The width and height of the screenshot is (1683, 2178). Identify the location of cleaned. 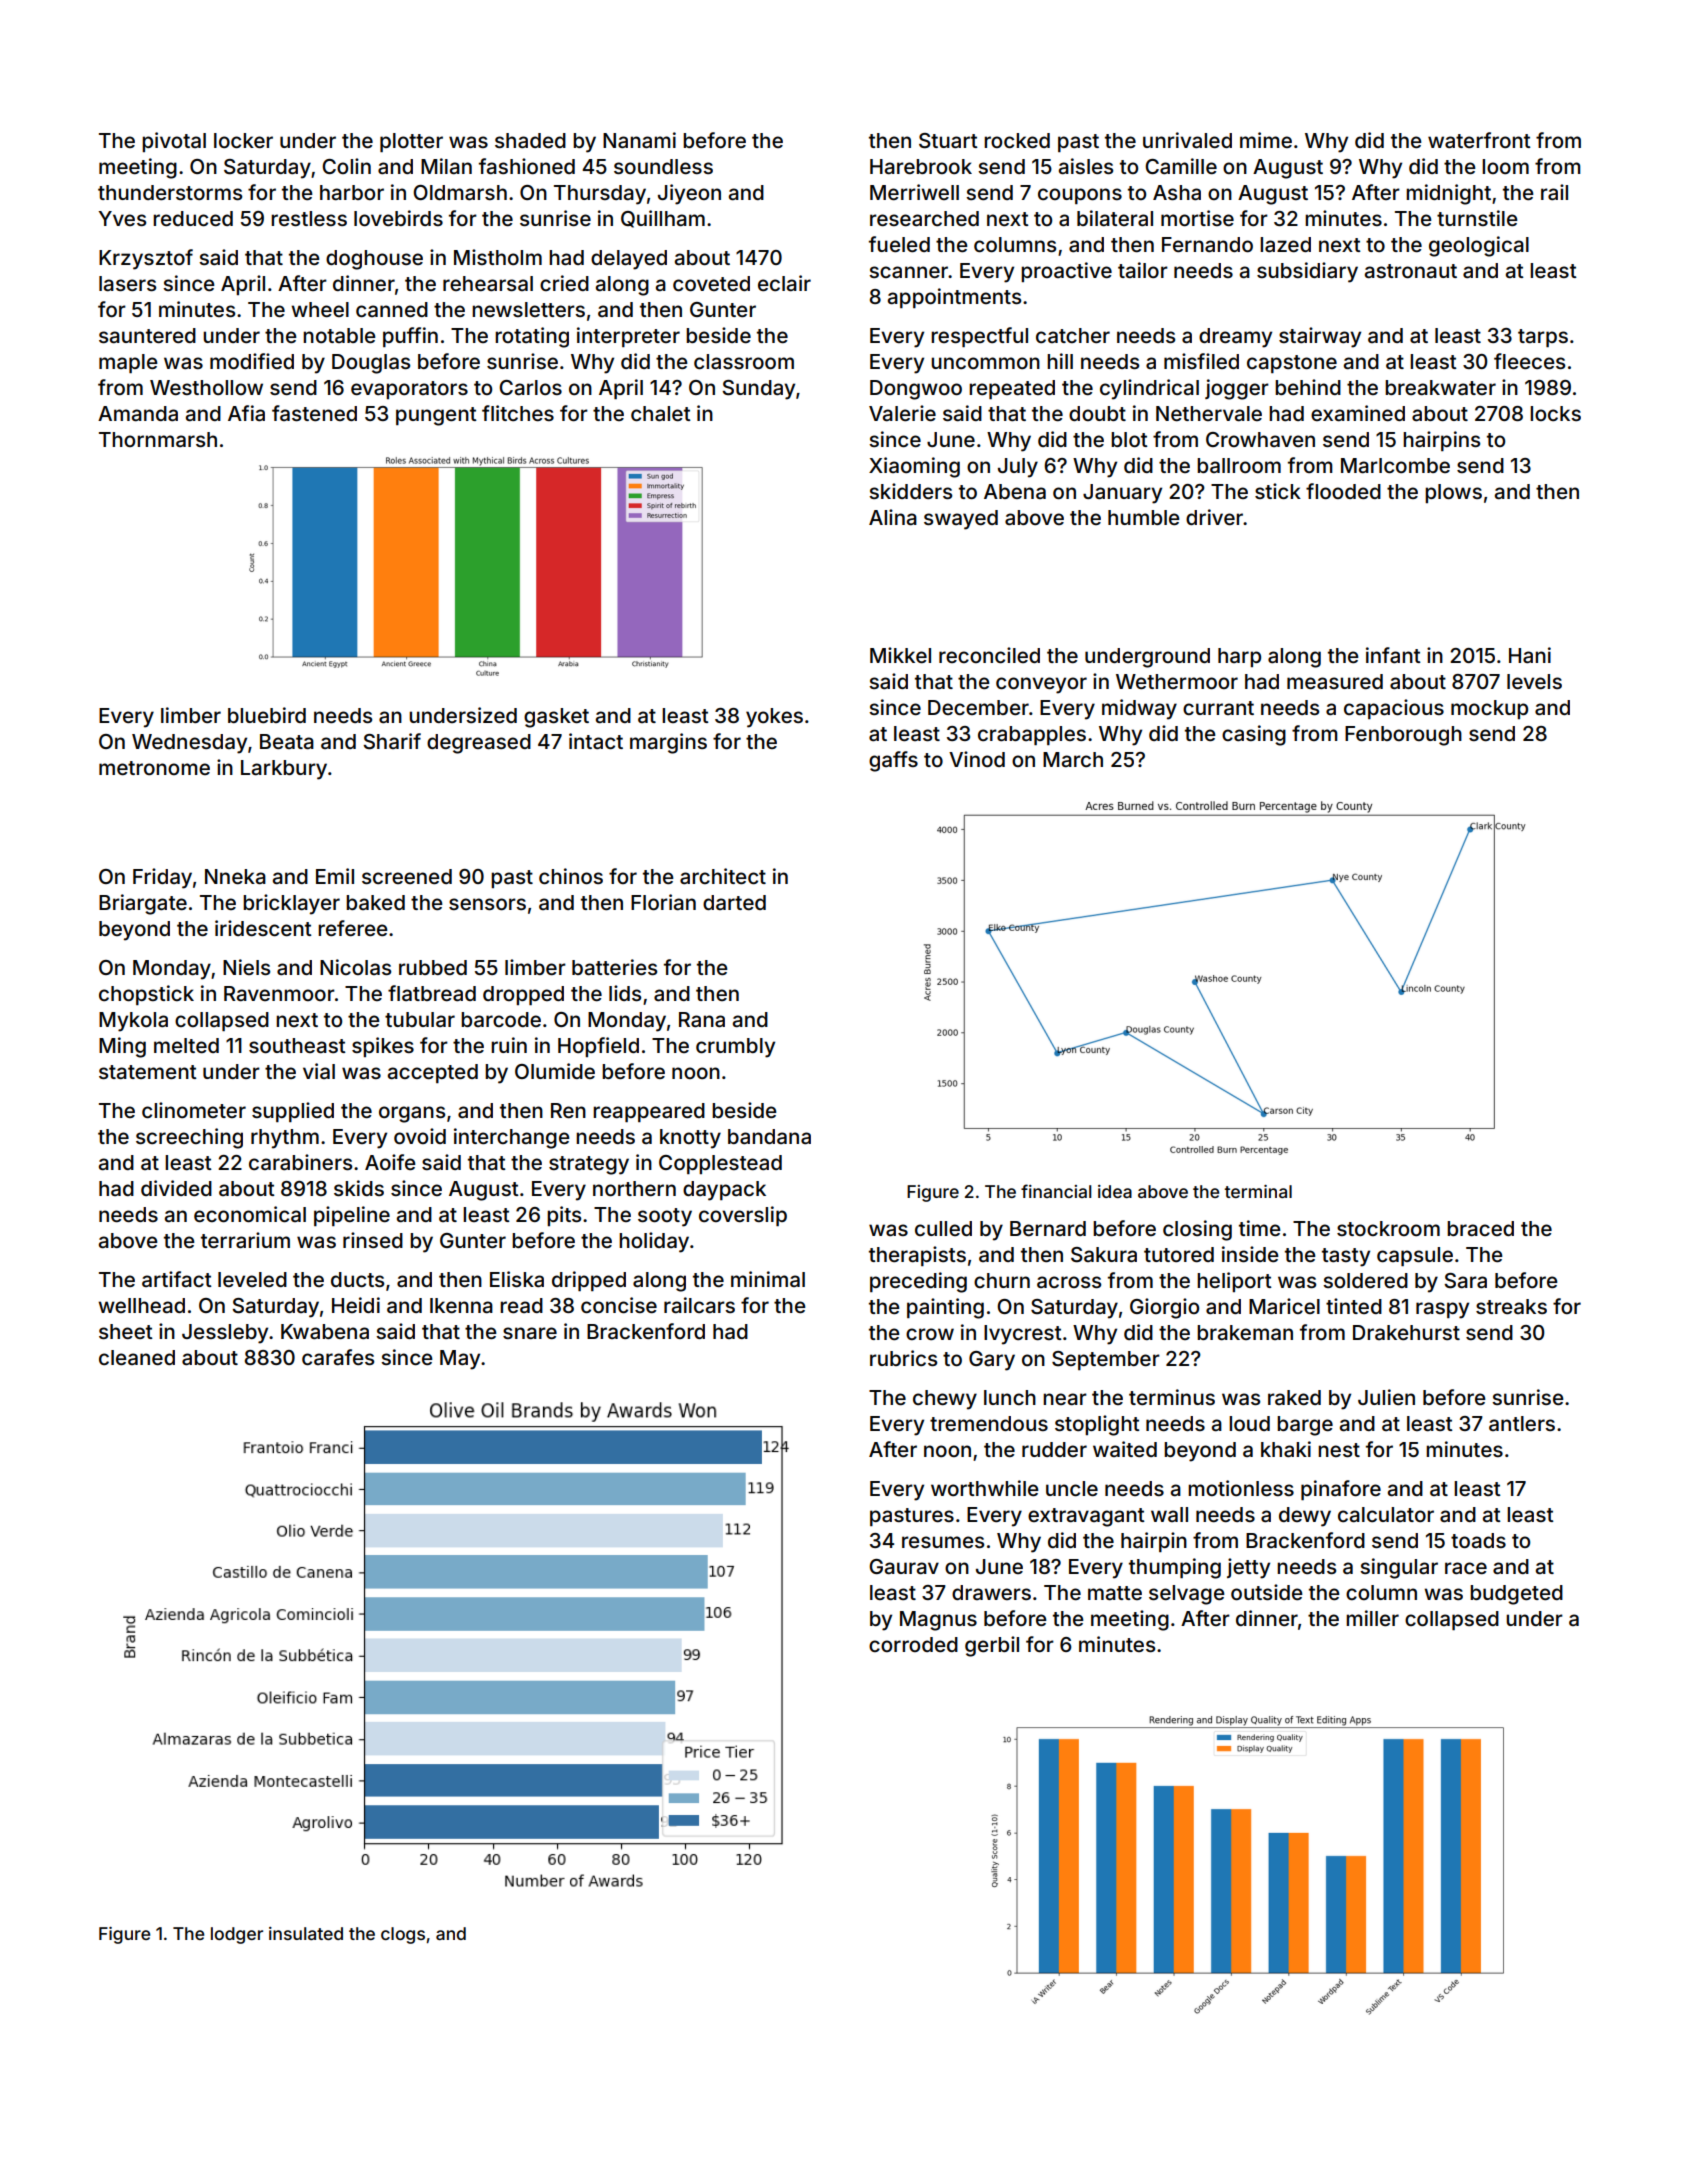
(137, 1357).
